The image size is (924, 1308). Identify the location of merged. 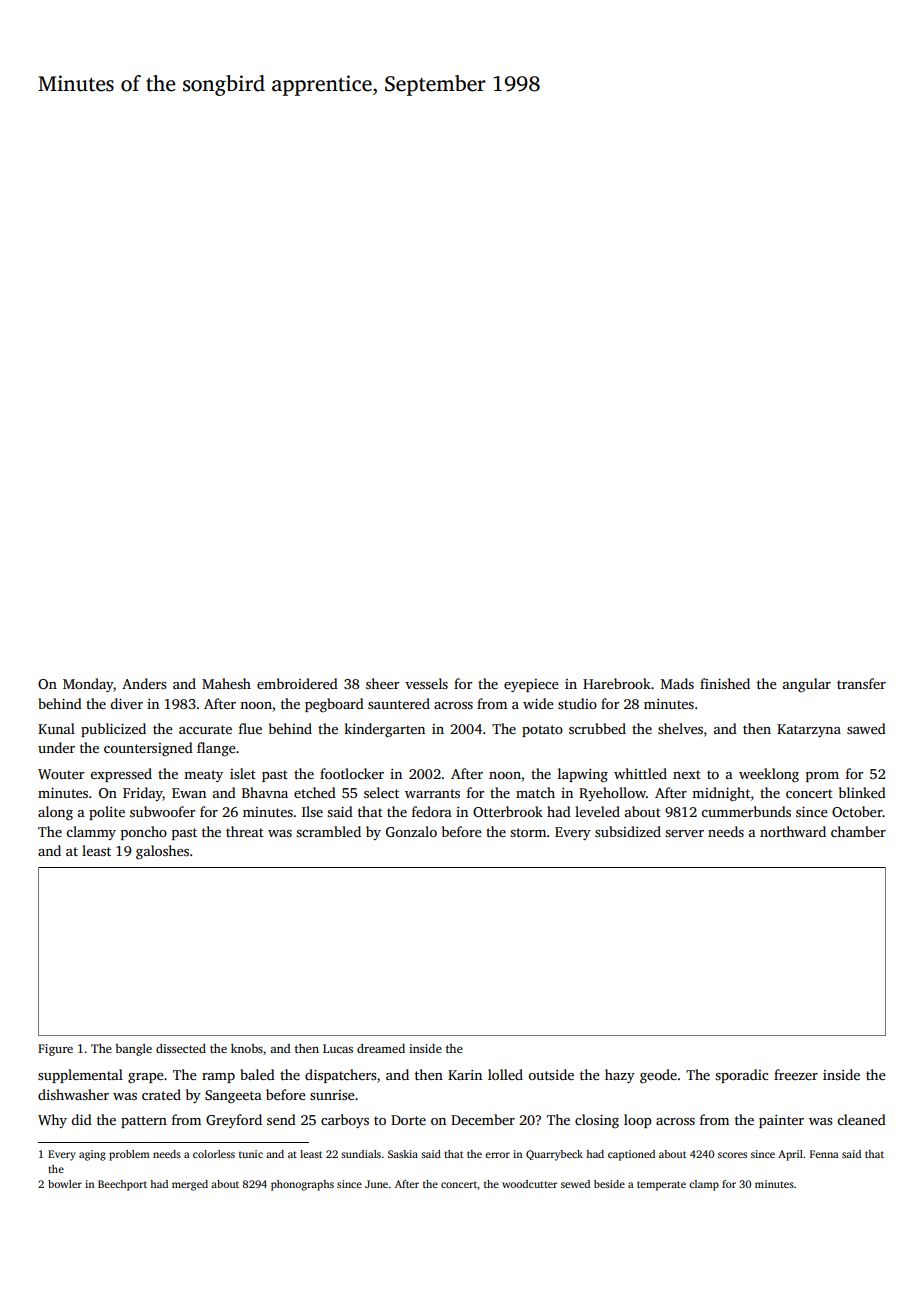
(190, 1185).
